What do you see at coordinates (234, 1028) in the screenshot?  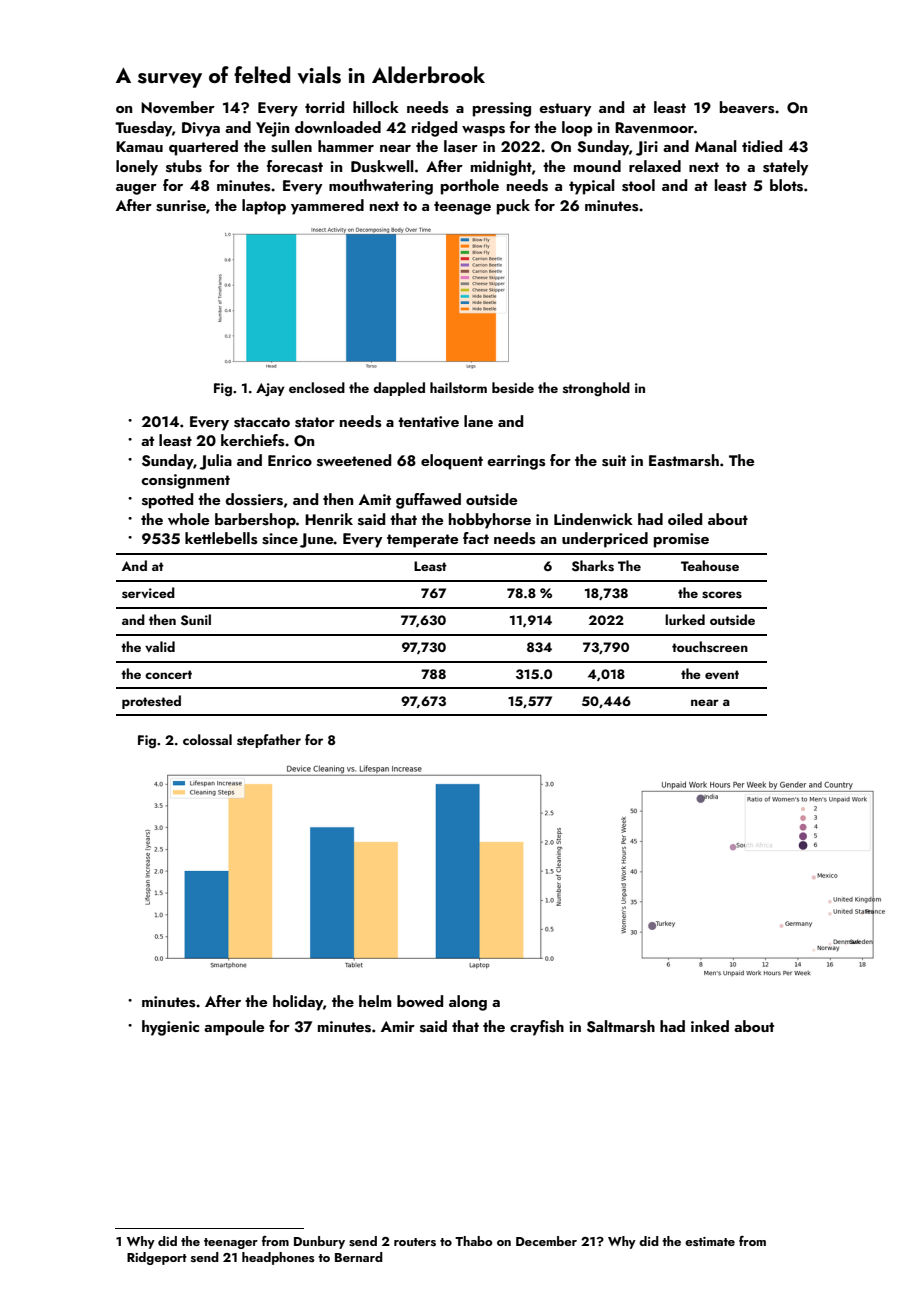 I see `ampoule` at bounding box center [234, 1028].
